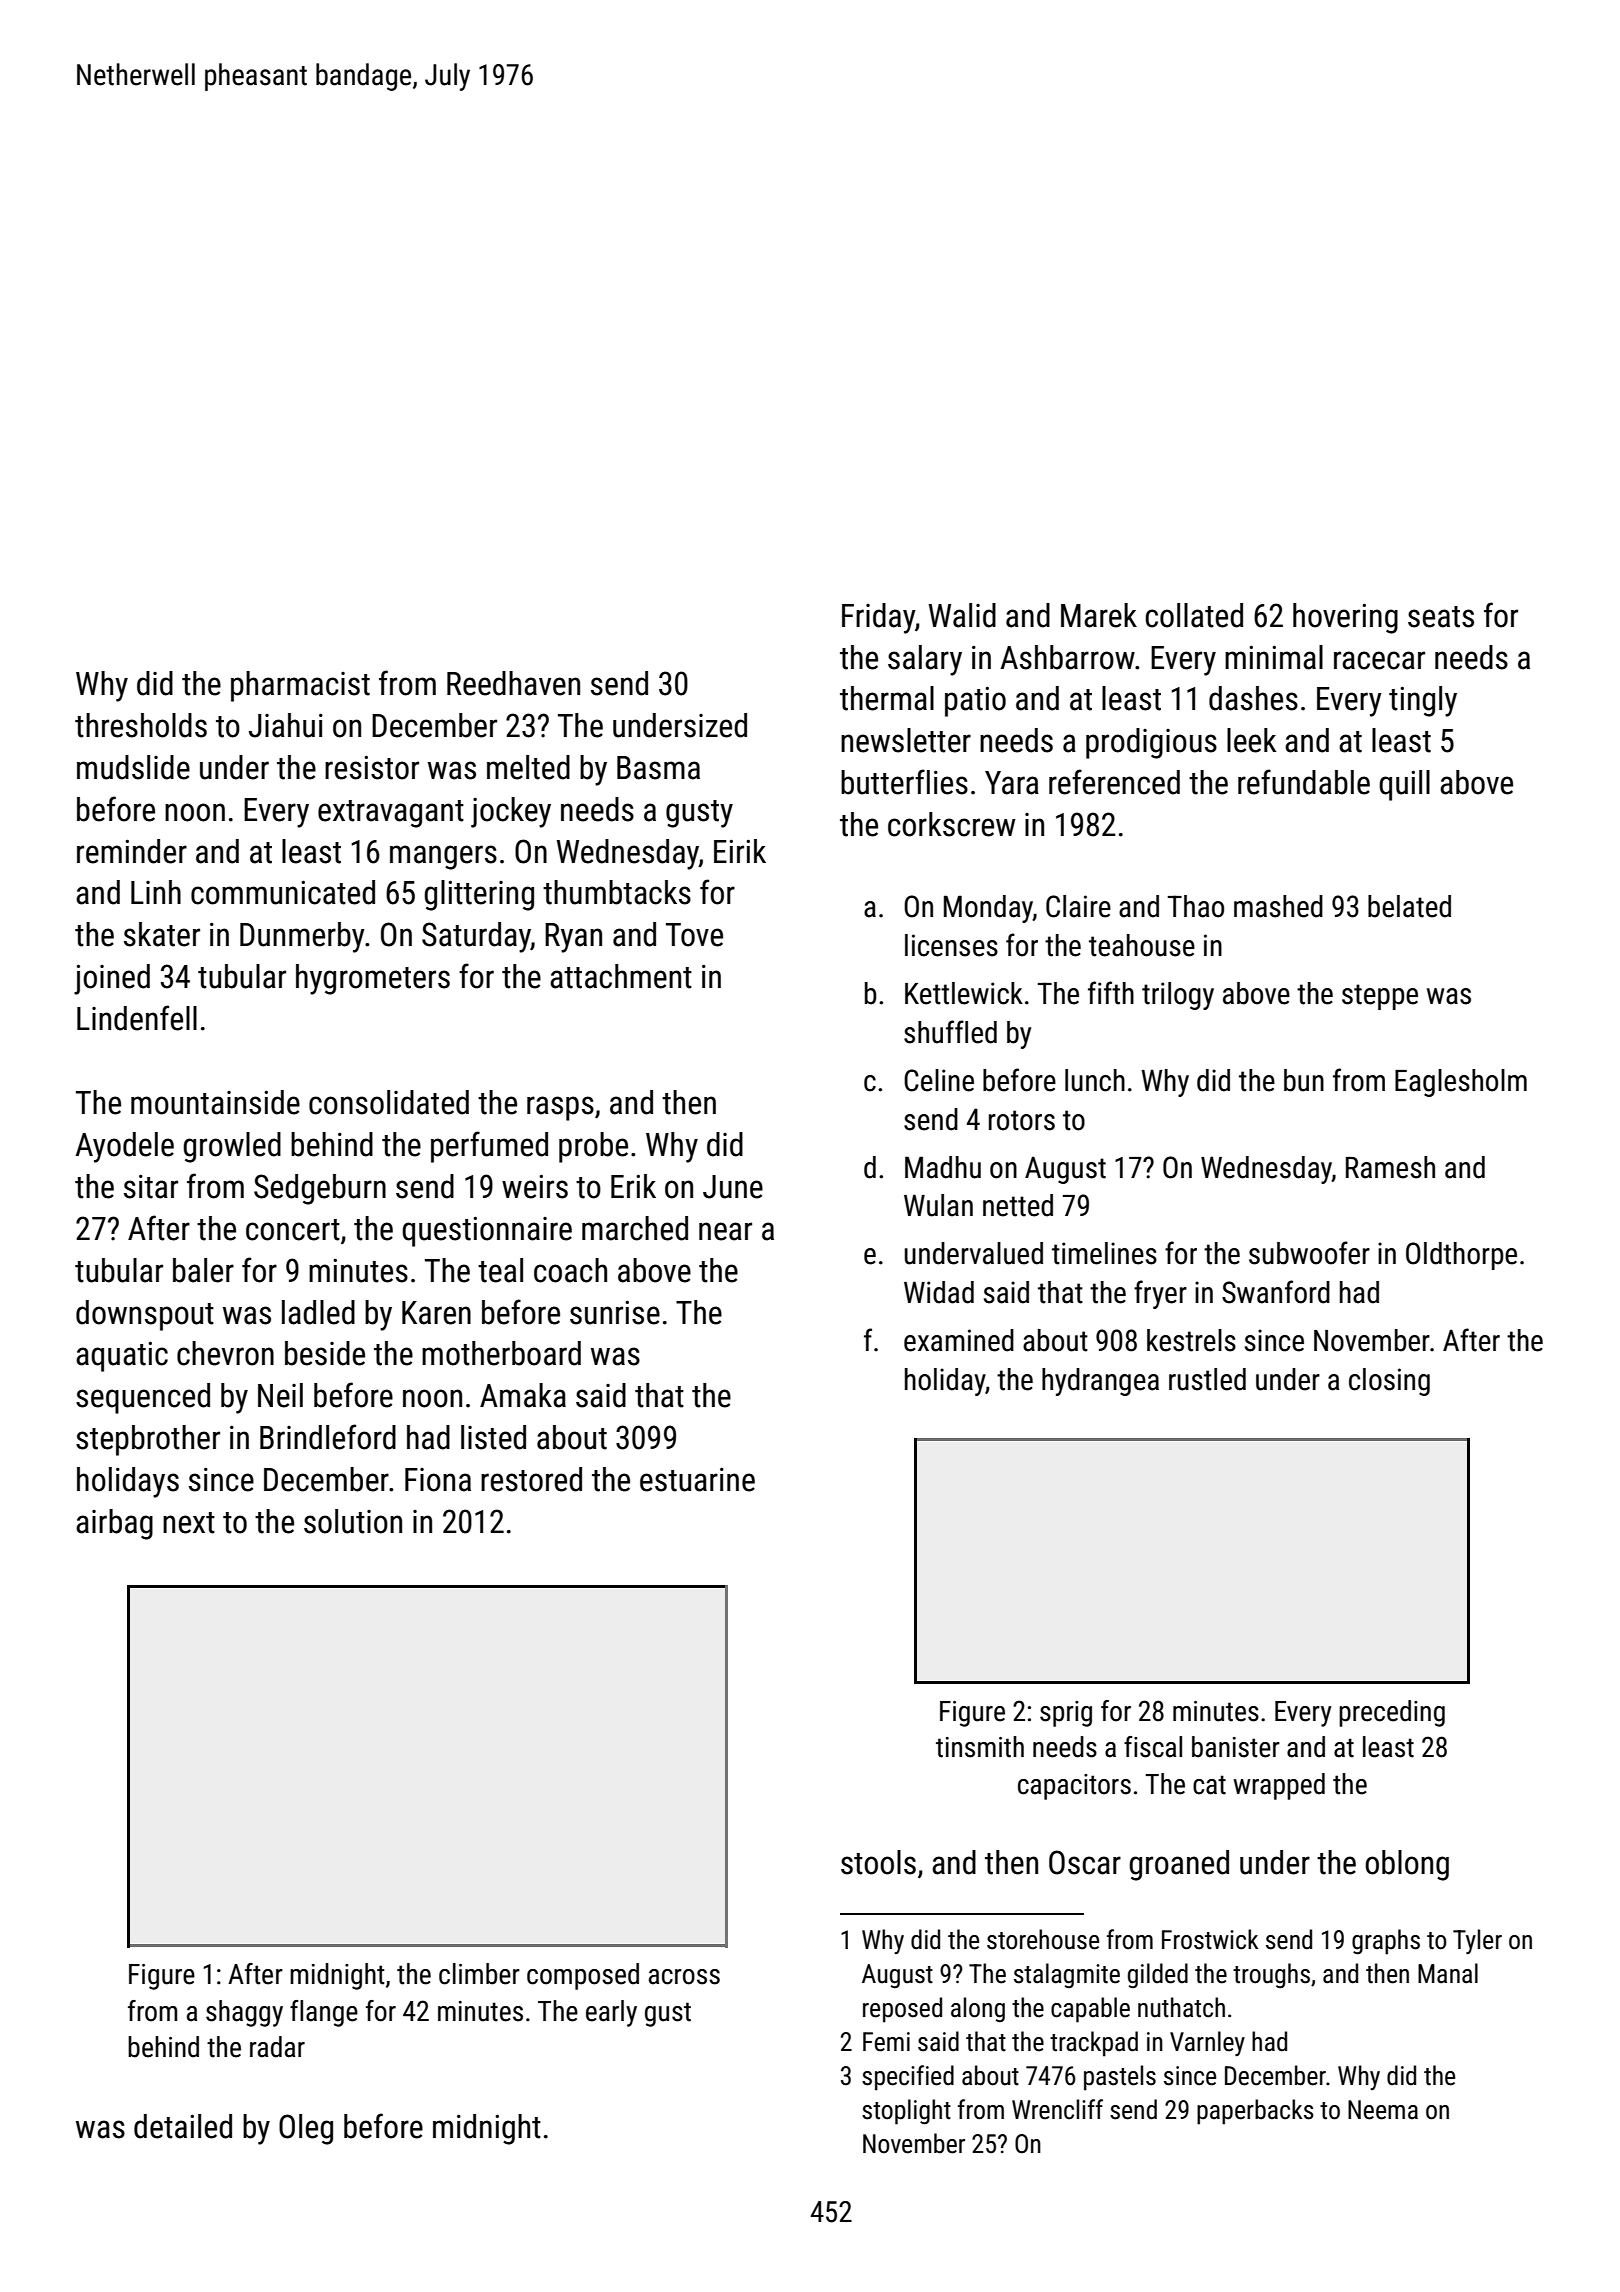 The image size is (1620, 2292). I want to click on Walid, so click(962, 615).
